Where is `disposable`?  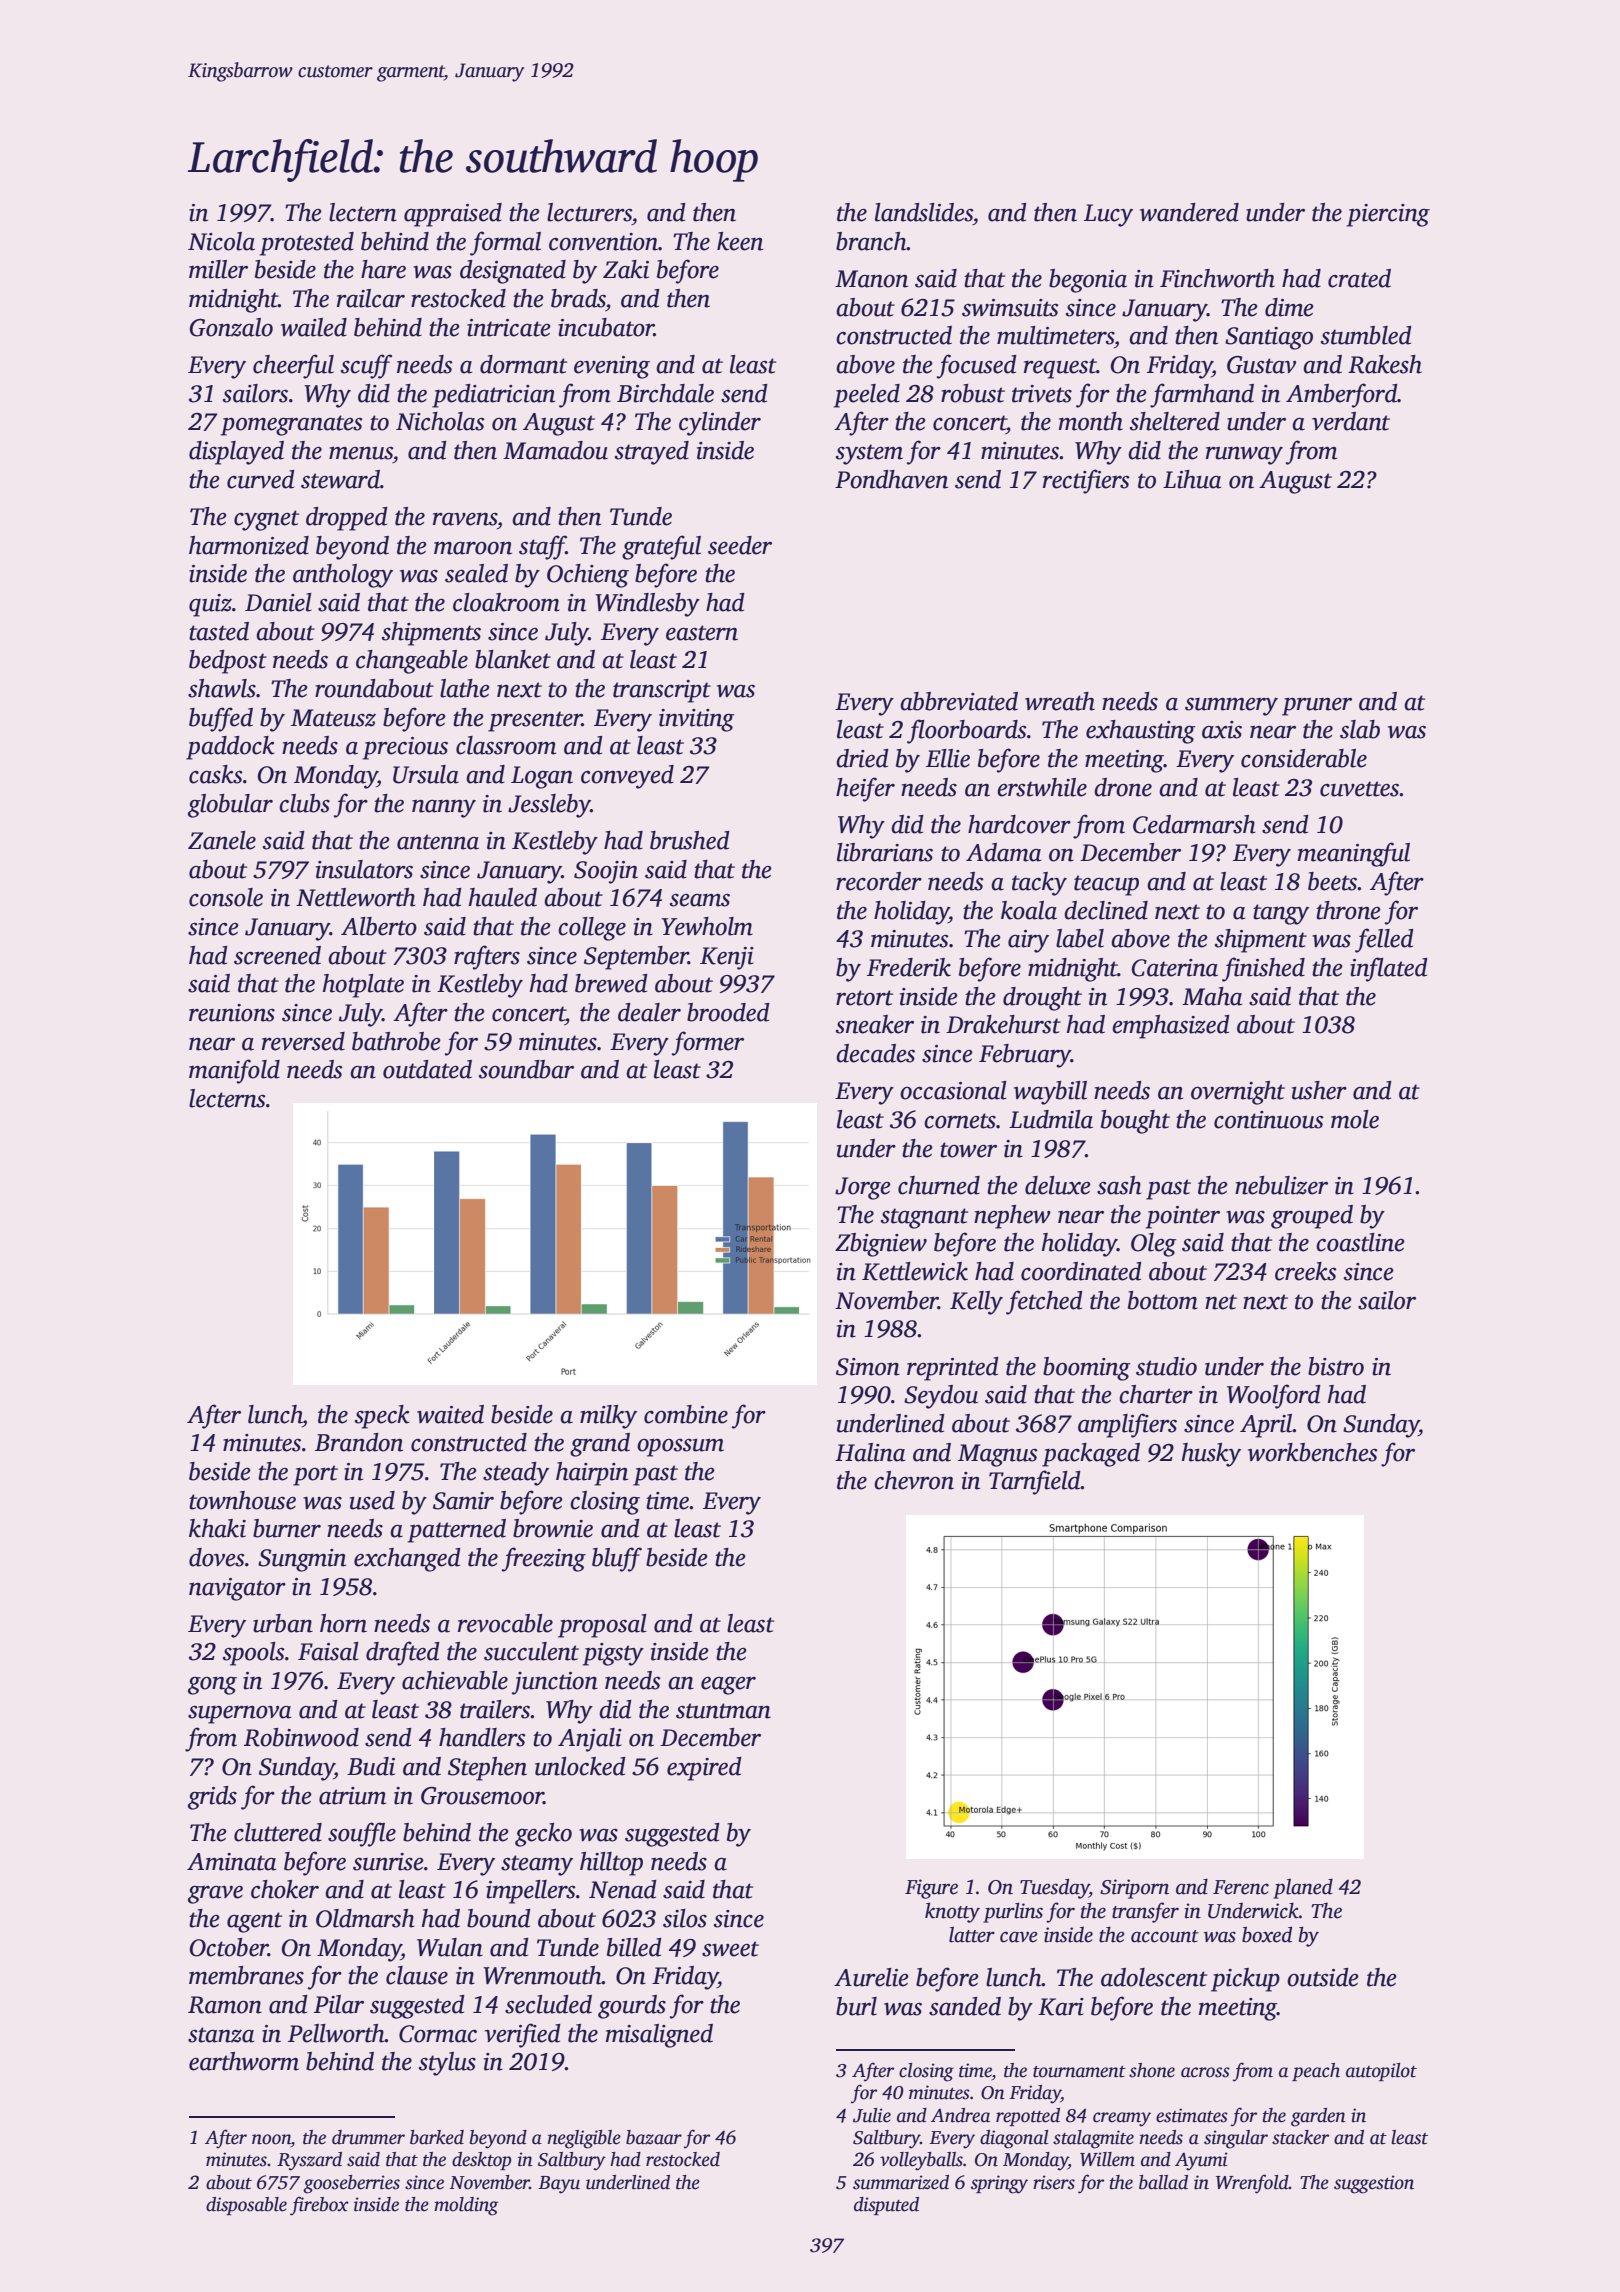
disposable is located at coordinates (246, 2206).
